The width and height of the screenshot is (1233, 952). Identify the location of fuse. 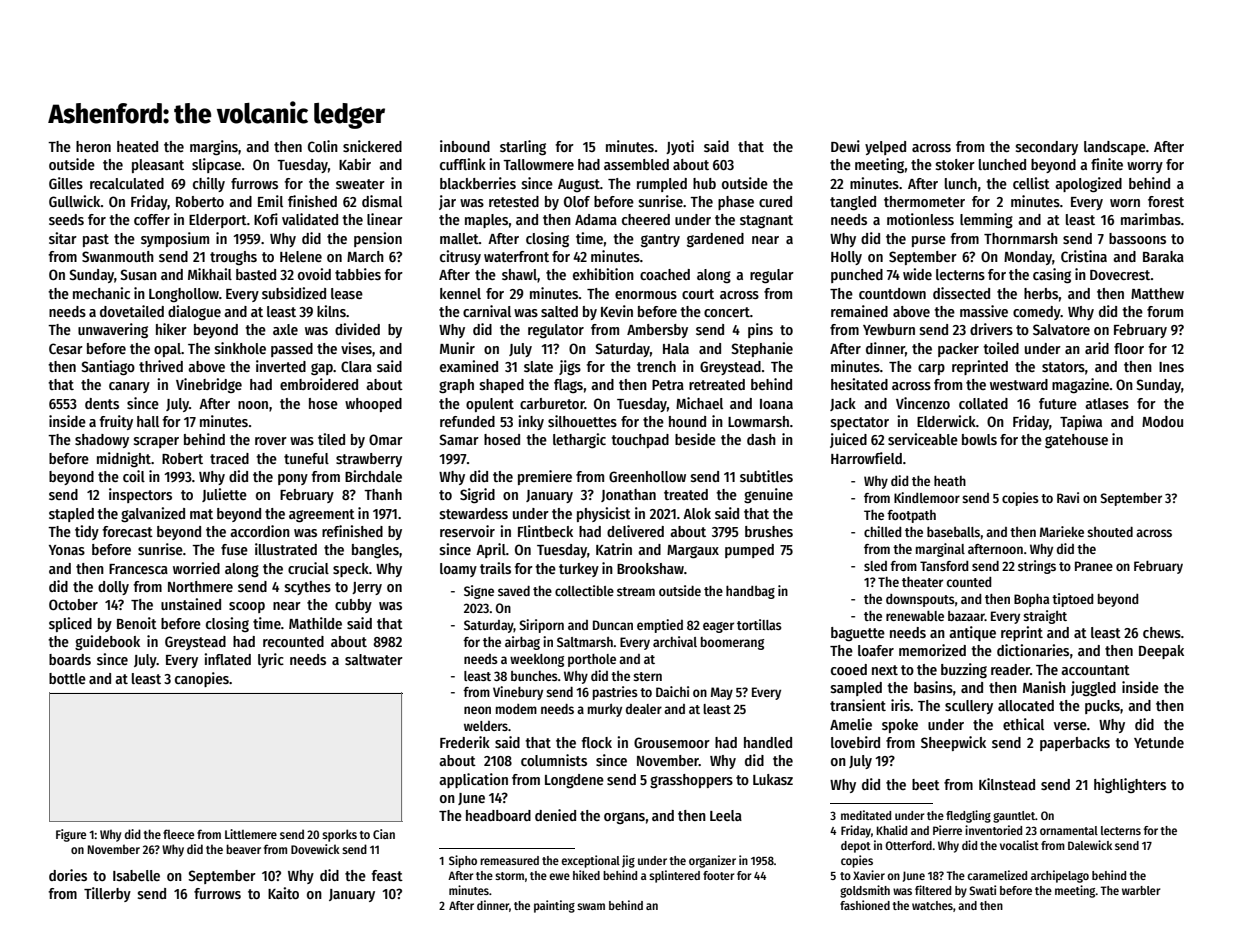
(234, 549).
